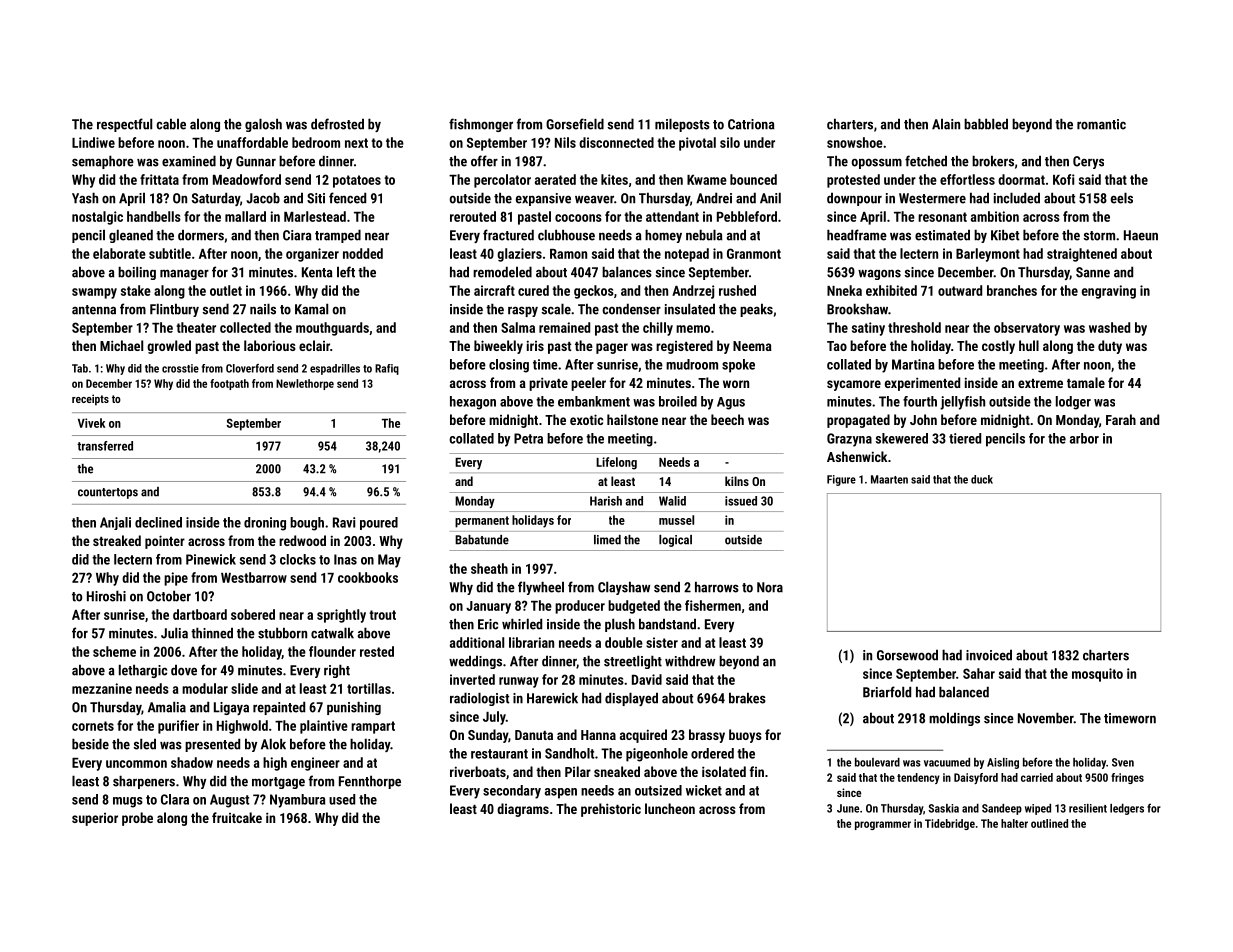 Image resolution: width=1233 pixels, height=952 pixels. Describe the element at coordinates (946, 124) in the screenshot. I see `Alain` at that location.
